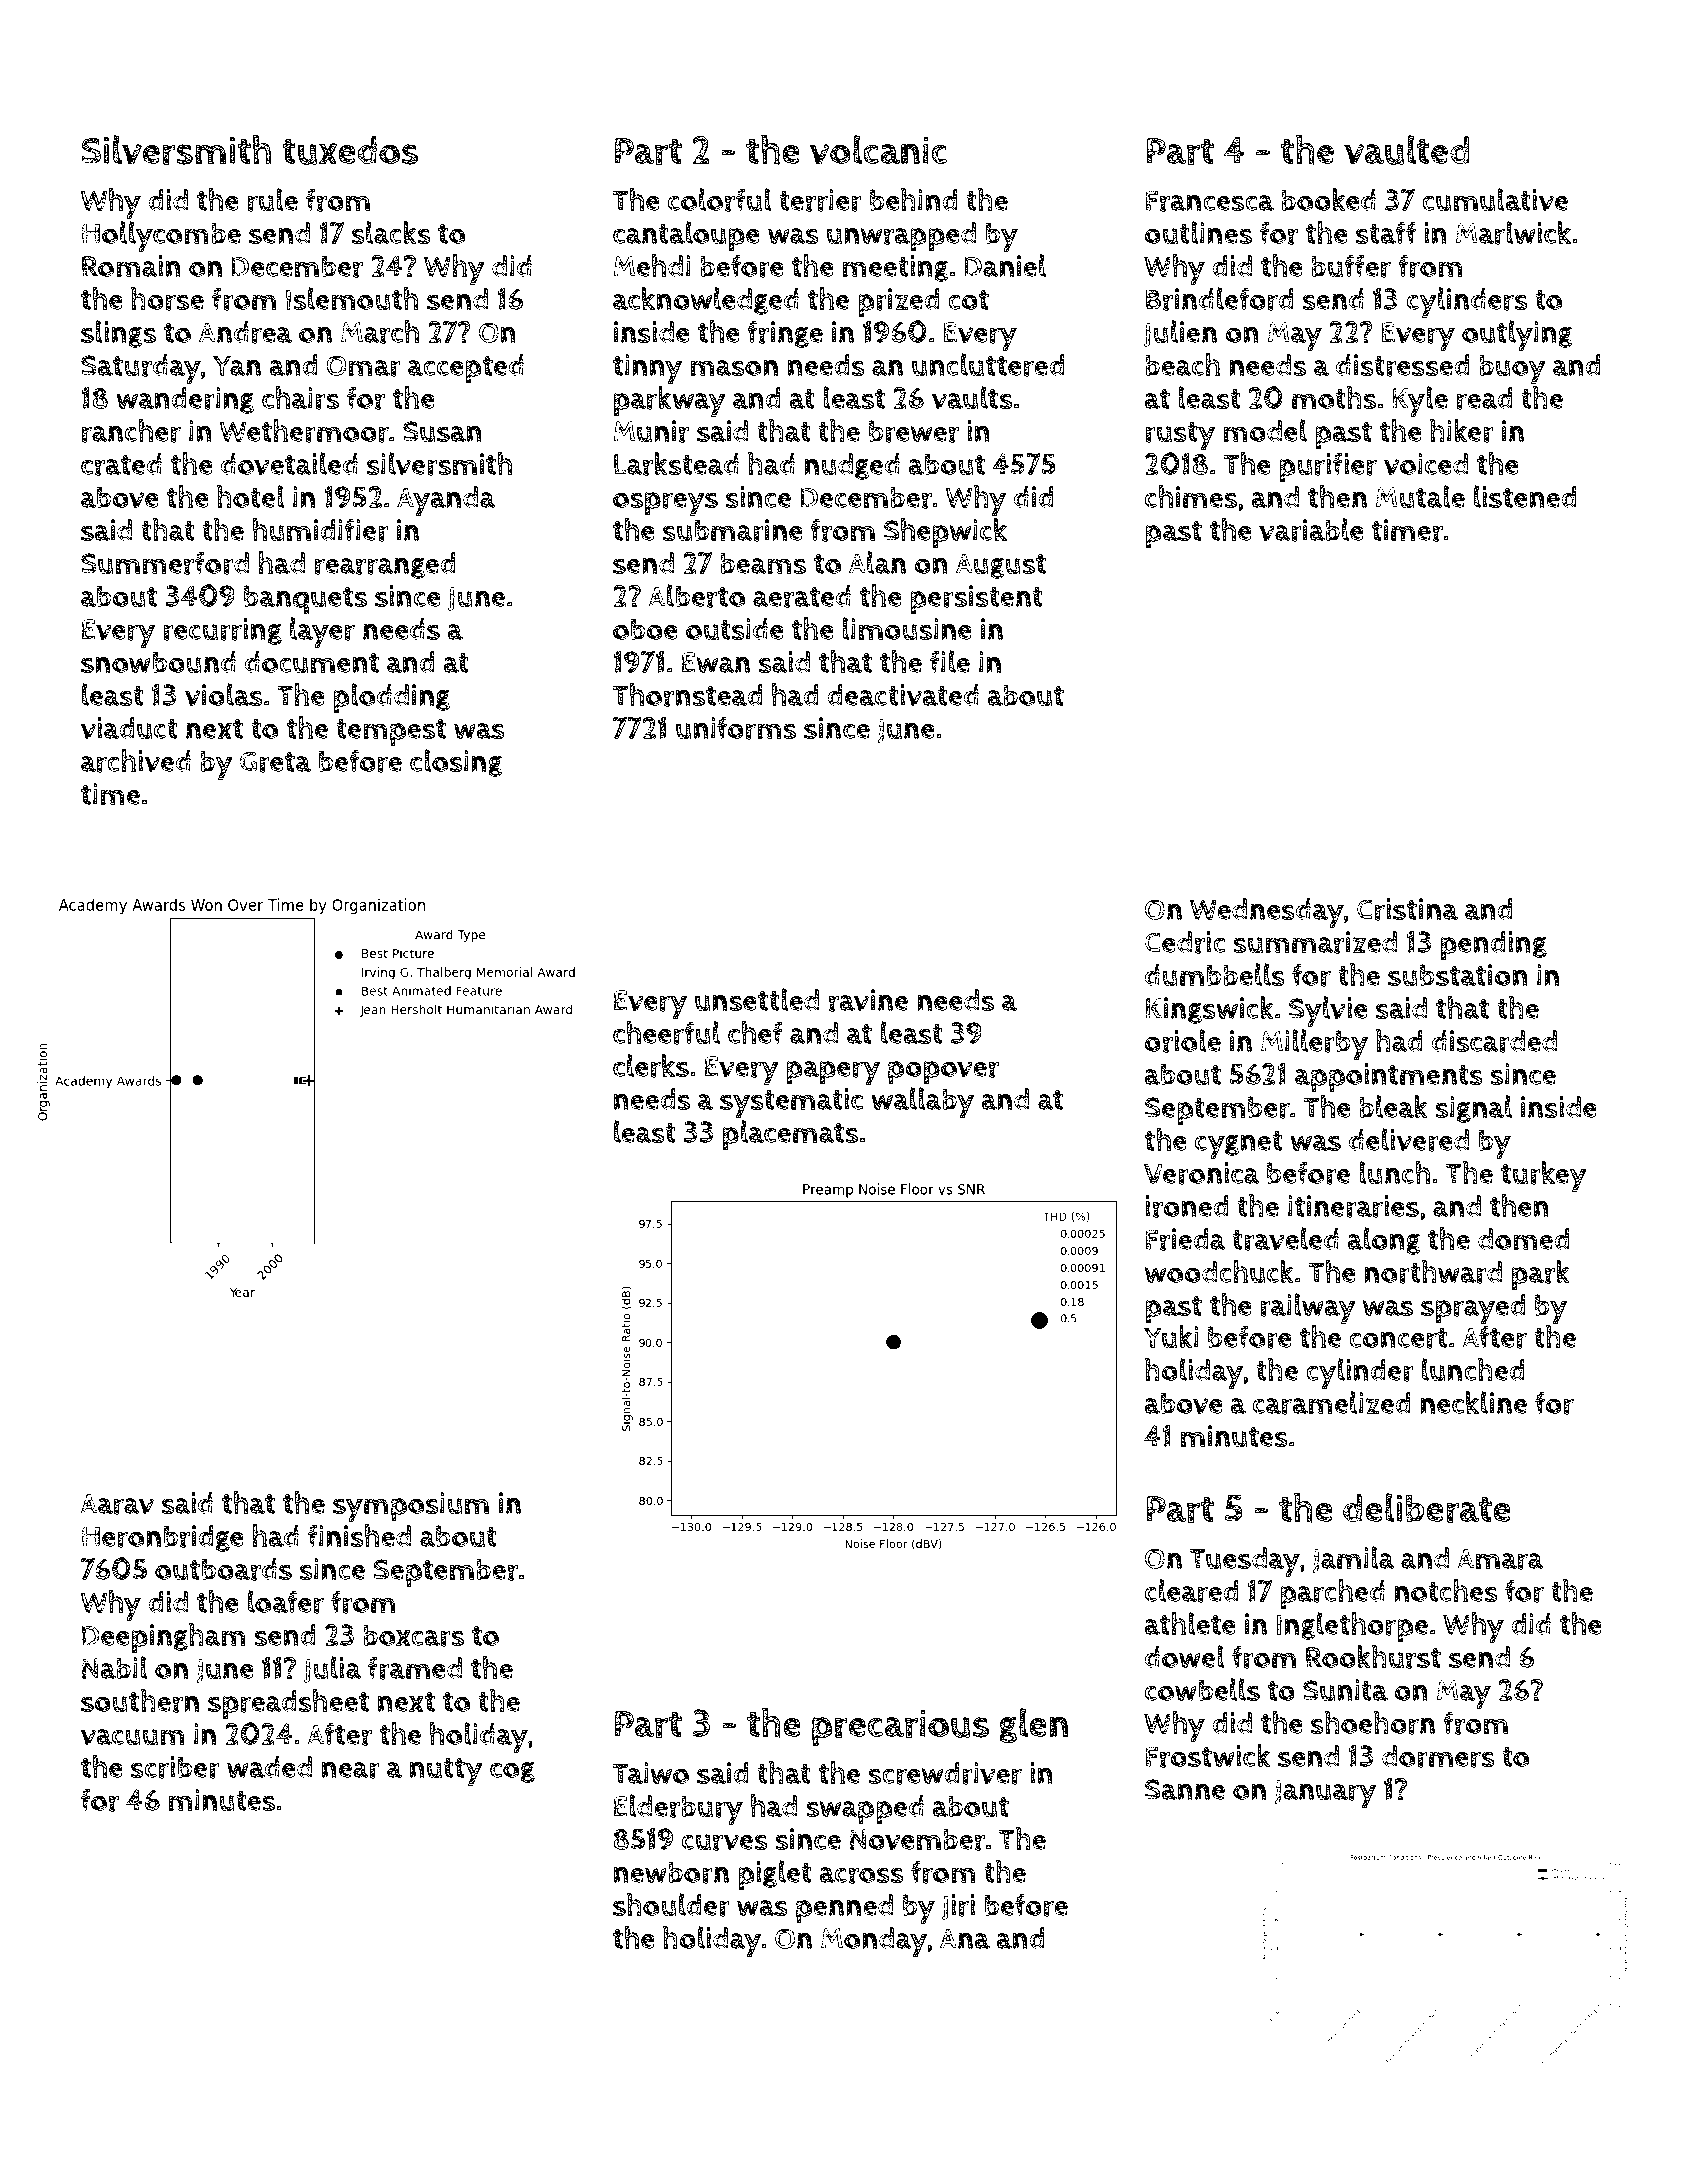  I want to click on Julia, so click(333, 1669).
